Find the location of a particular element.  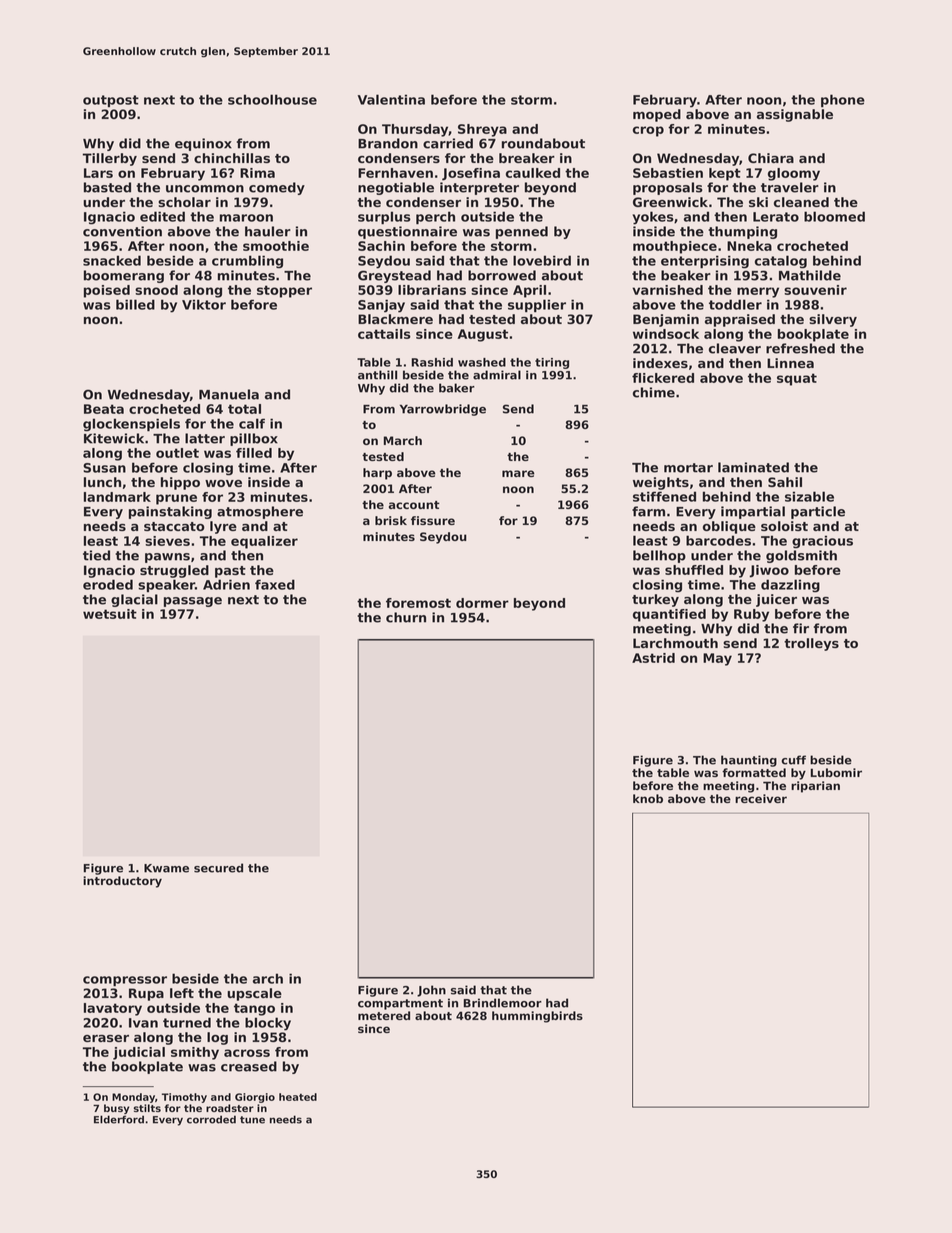

upscale is located at coordinates (254, 994).
